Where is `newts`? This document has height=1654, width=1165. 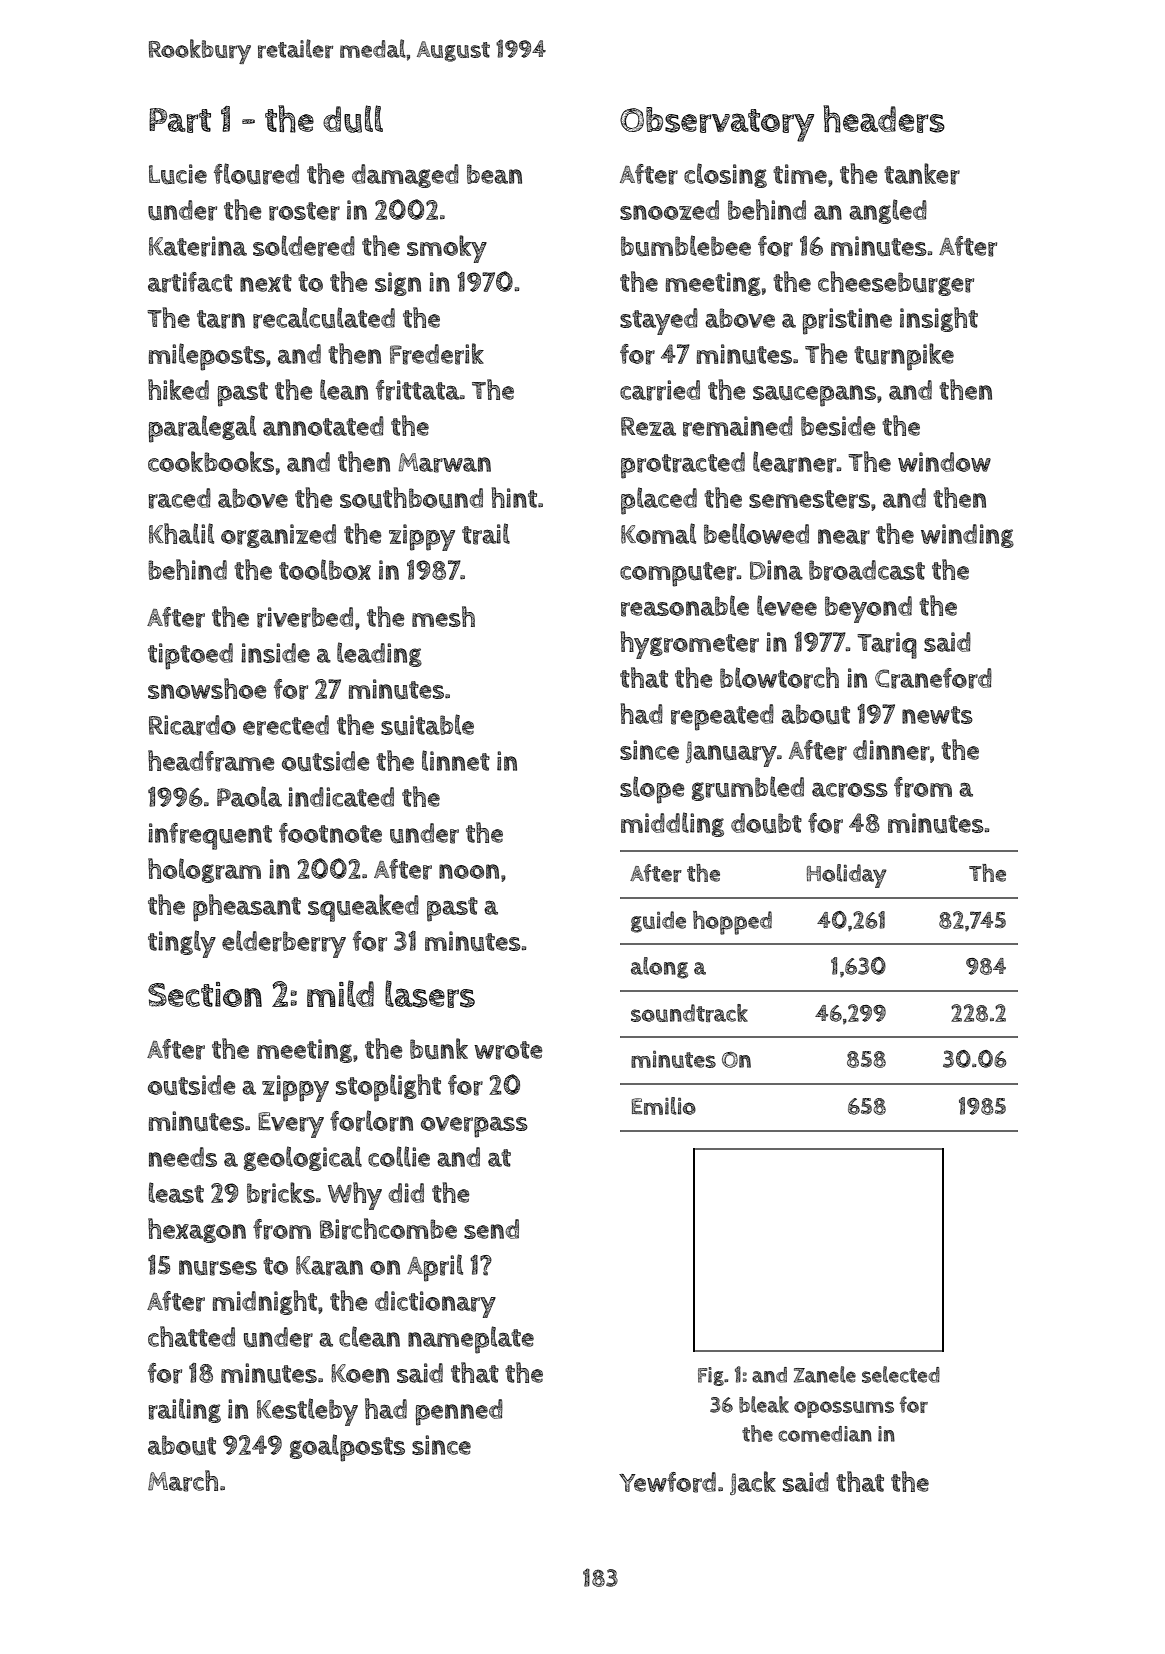
newts is located at coordinates (937, 715).
